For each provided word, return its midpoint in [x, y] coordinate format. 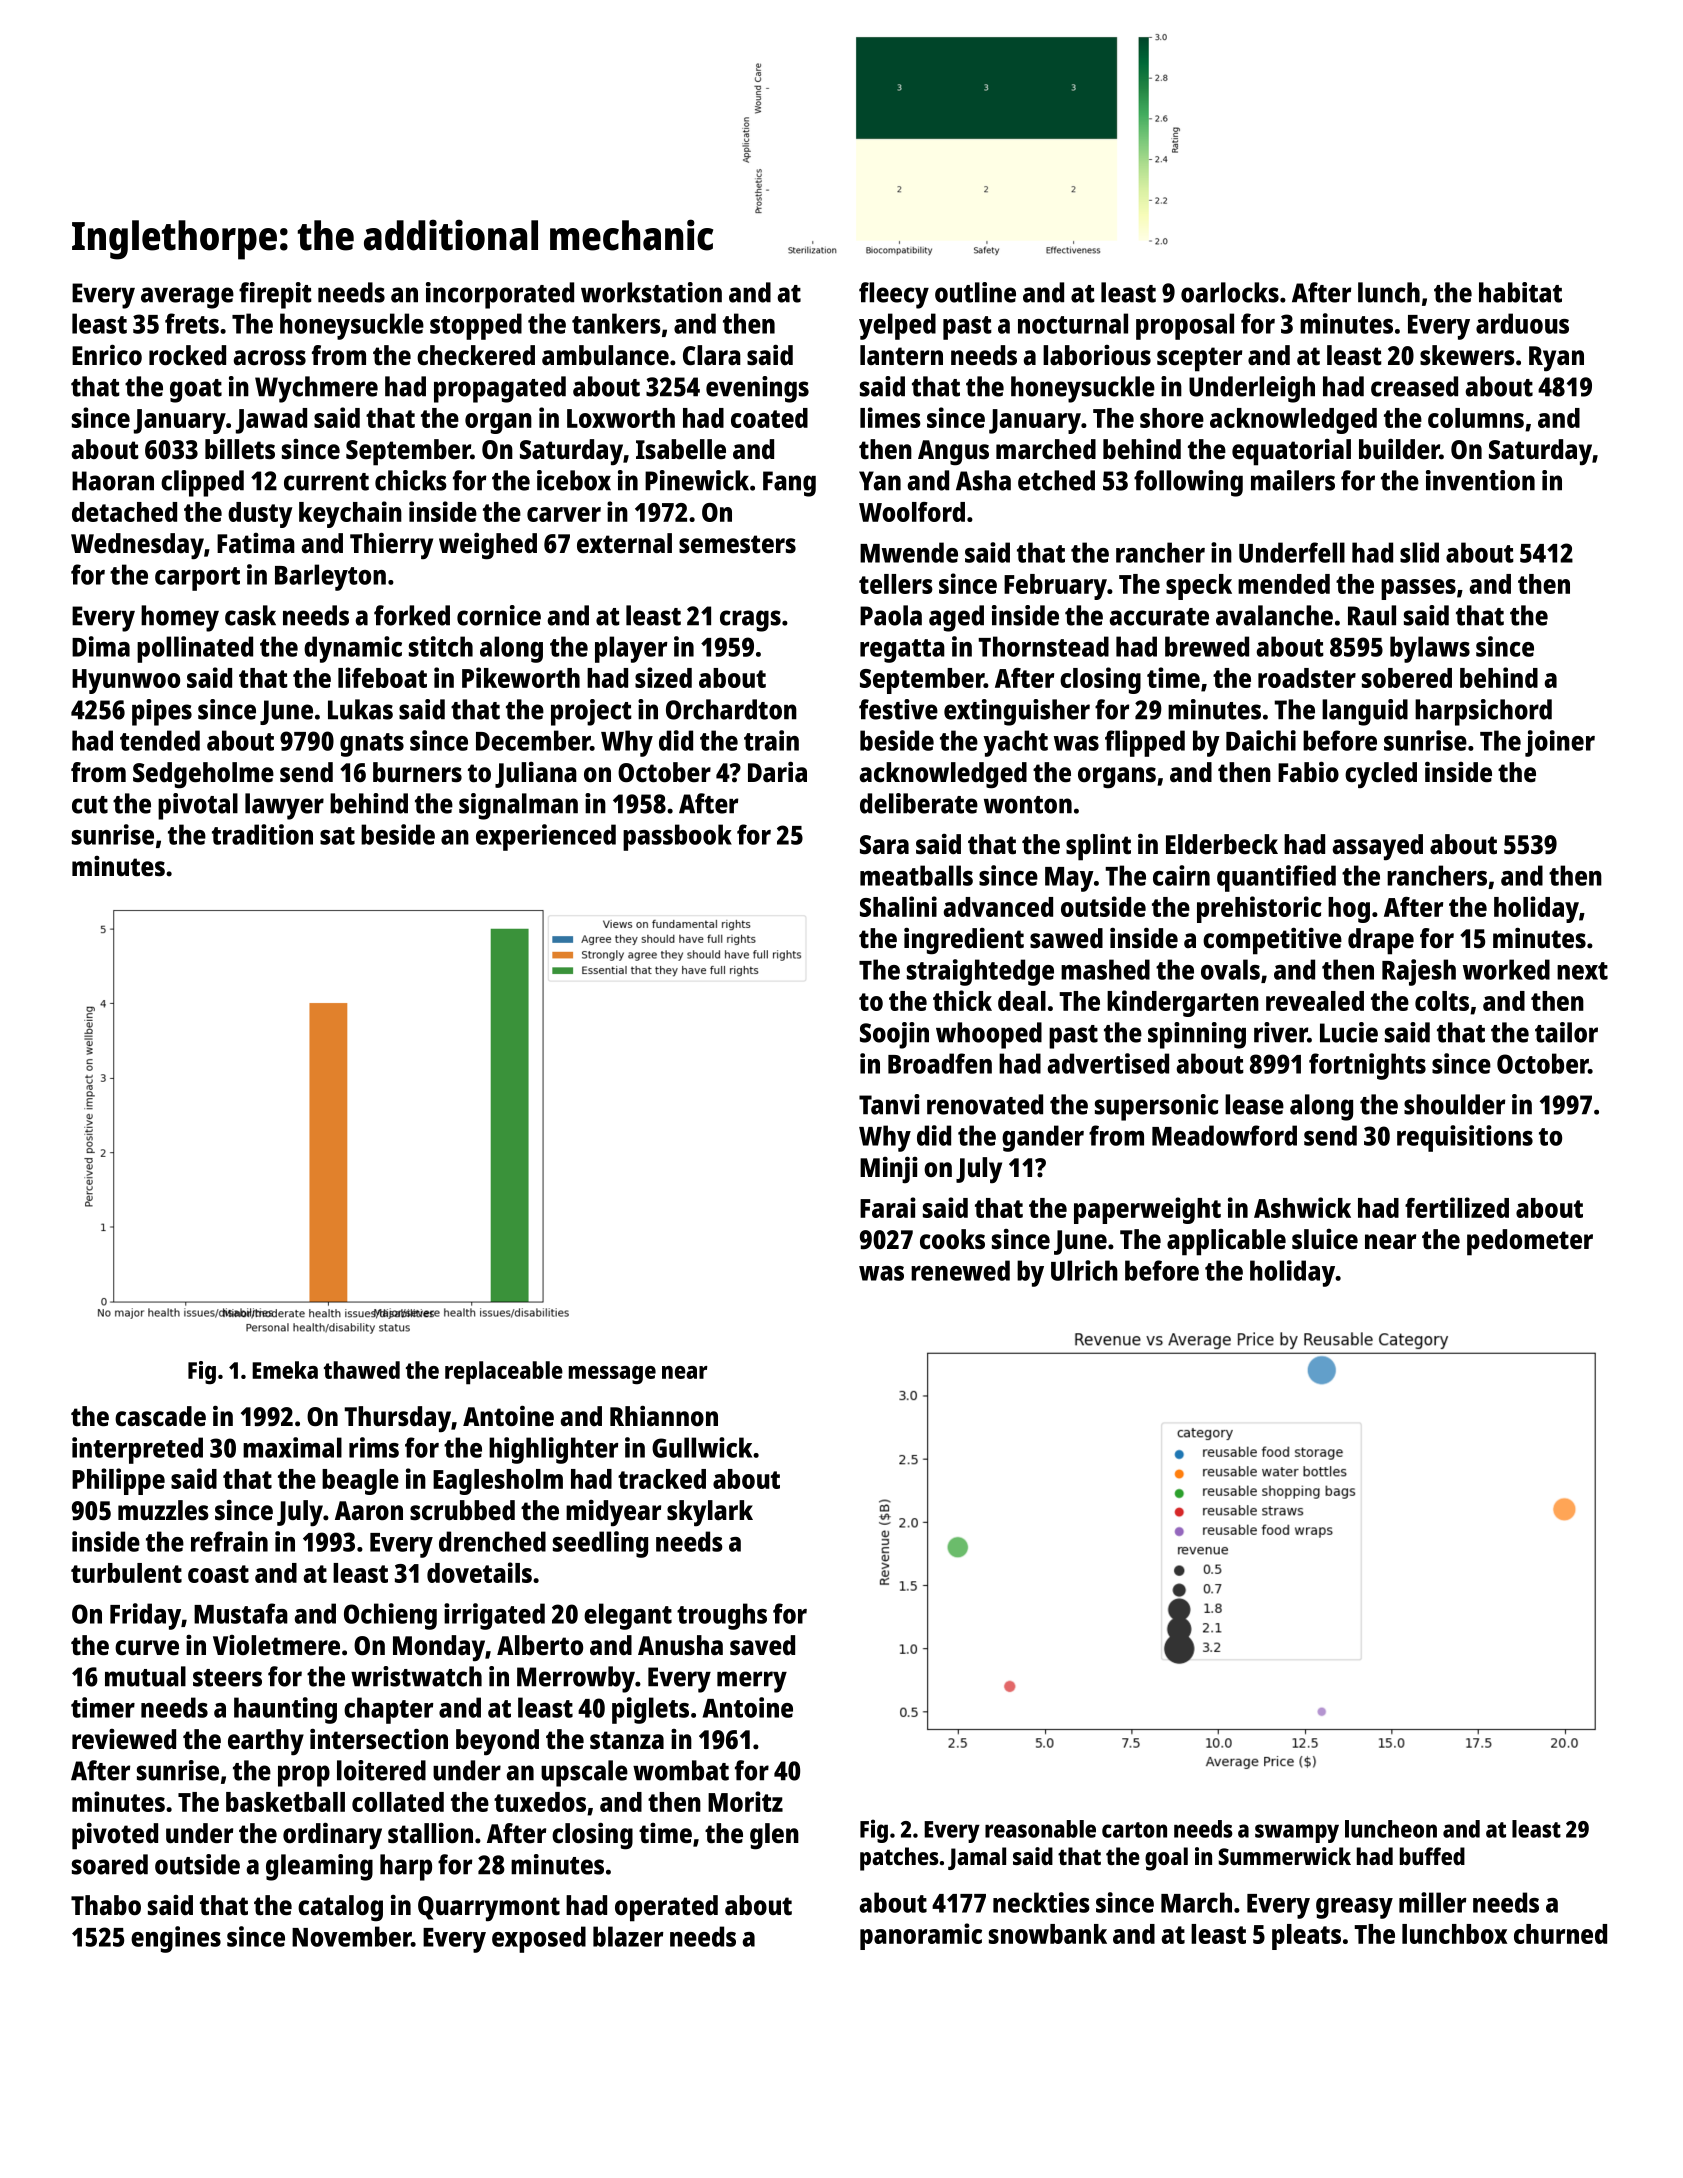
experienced [546, 837]
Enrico [107, 355]
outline [975, 292]
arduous [1522, 323]
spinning [1197, 1035]
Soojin [894, 1035]
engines [176, 1939]
